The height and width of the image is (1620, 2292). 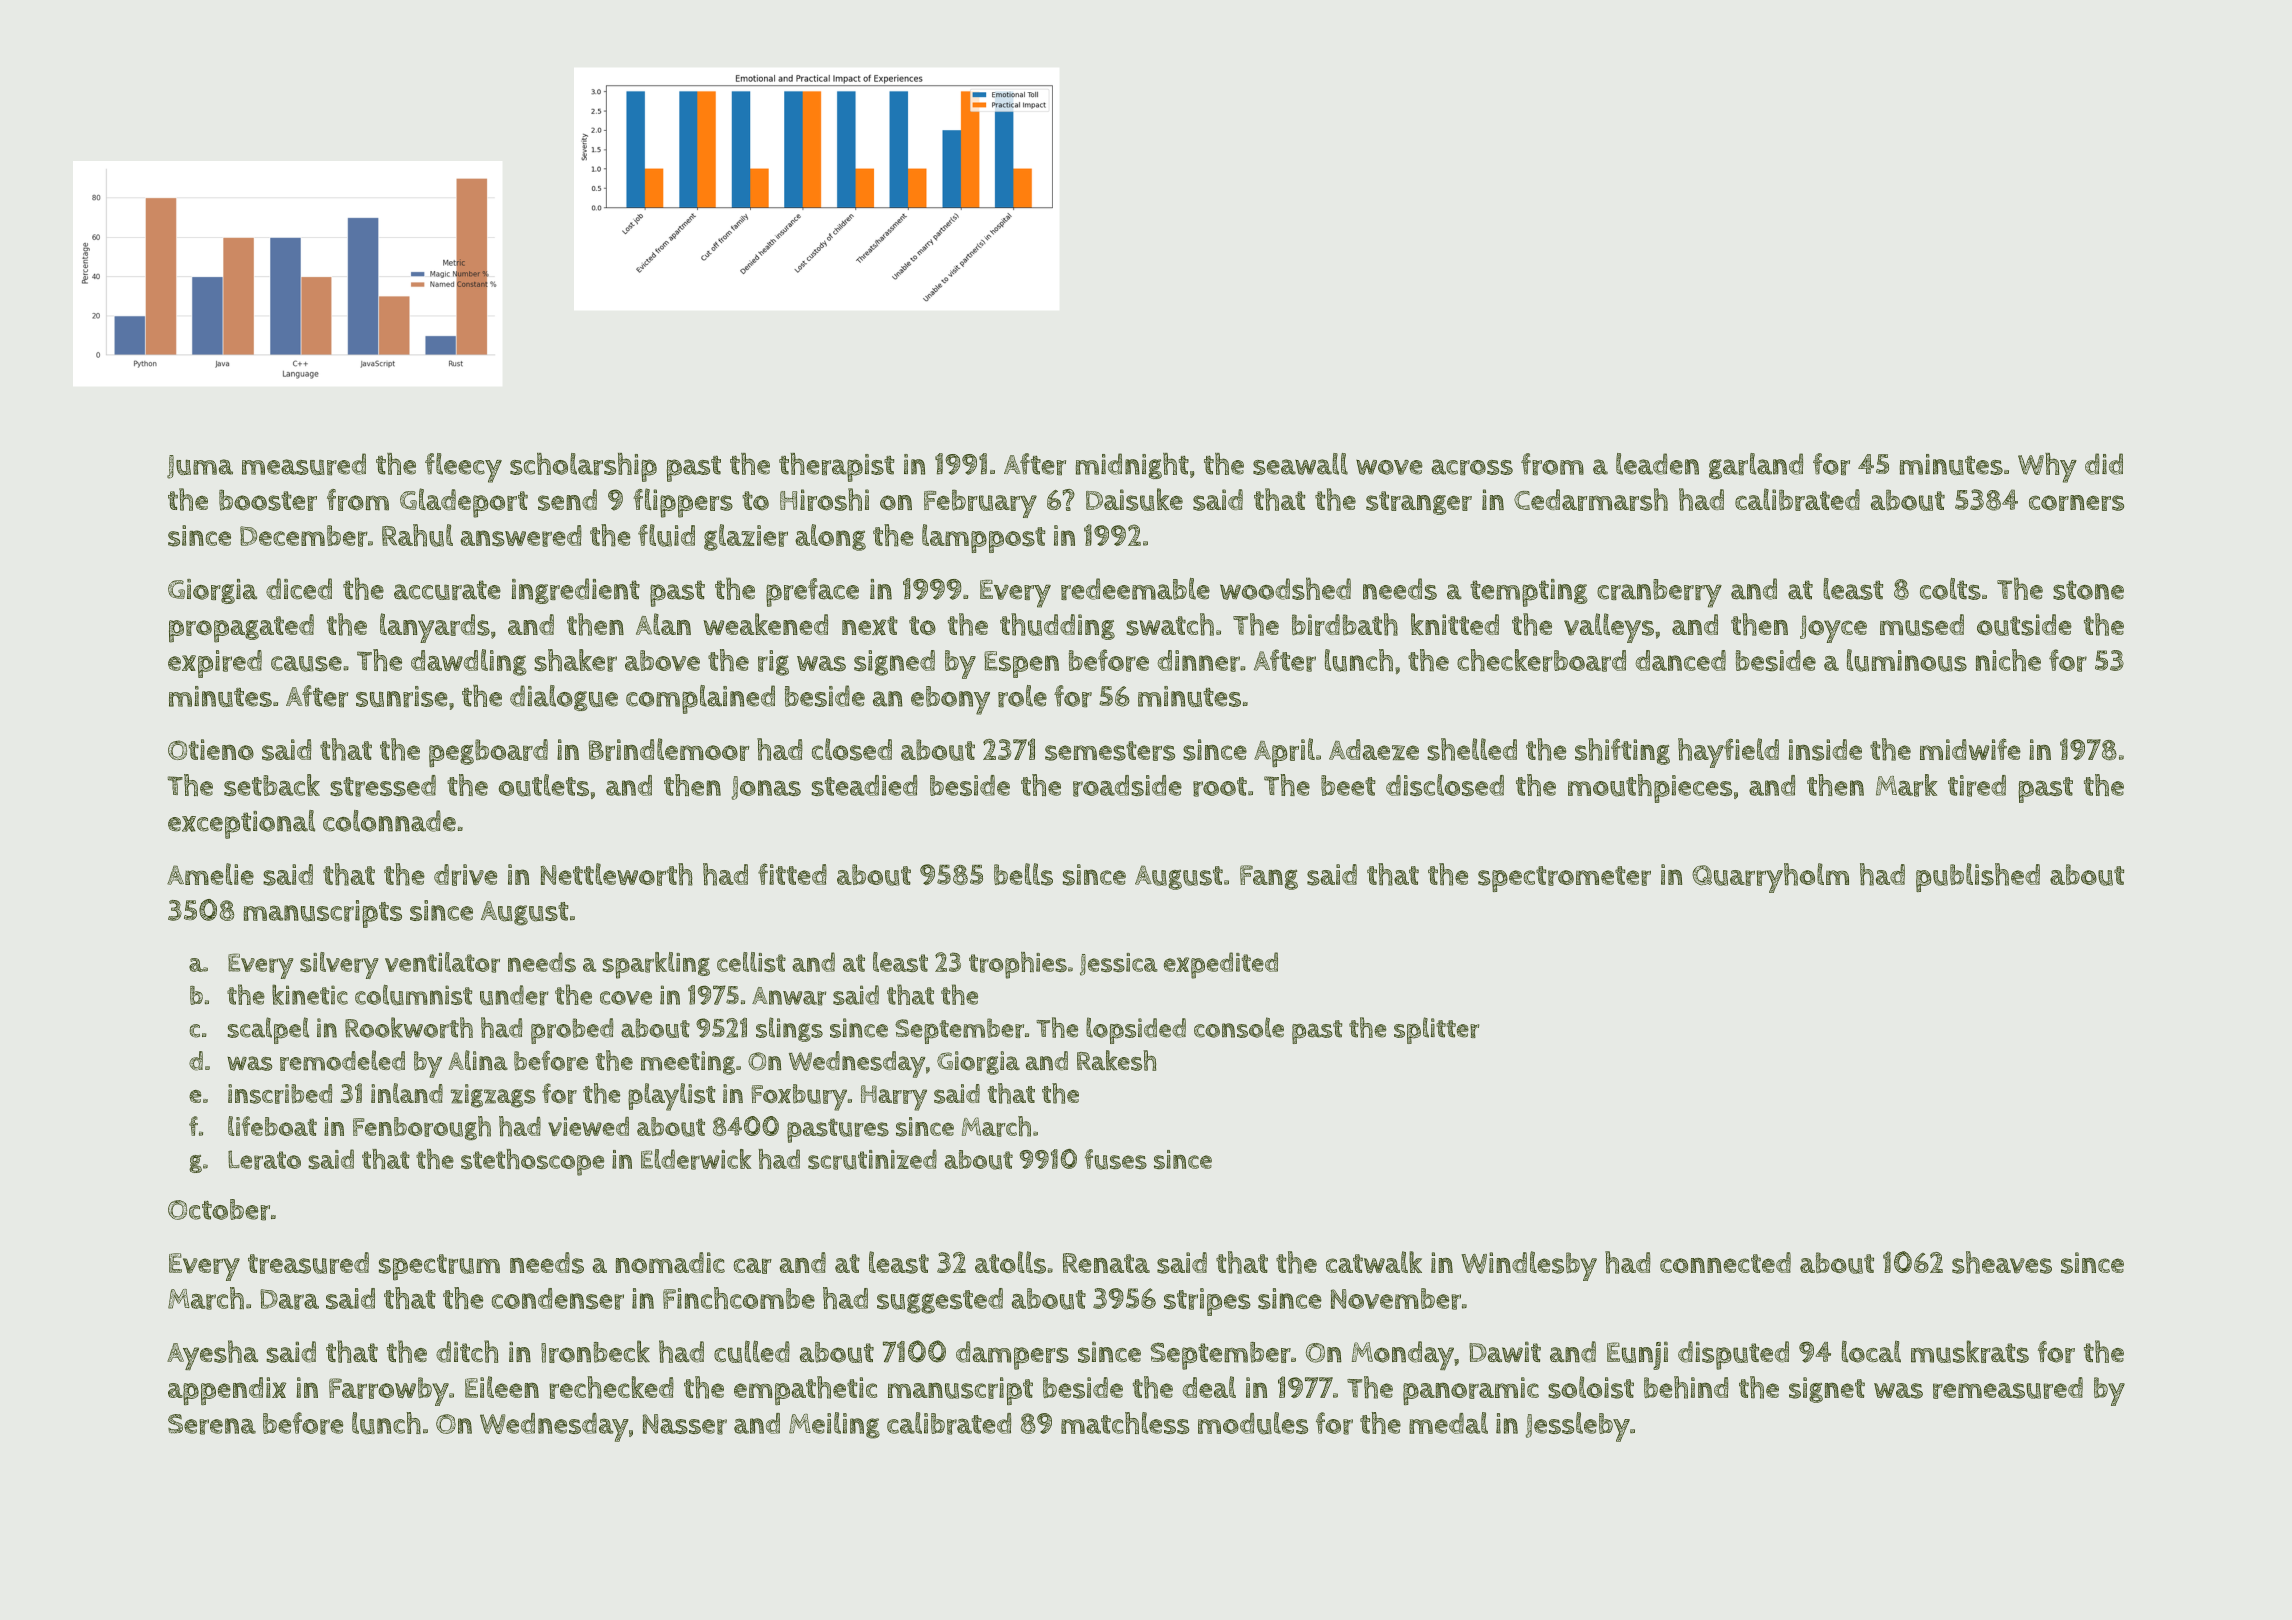 I want to click on stethoscope, so click(x=532, y=1162).
